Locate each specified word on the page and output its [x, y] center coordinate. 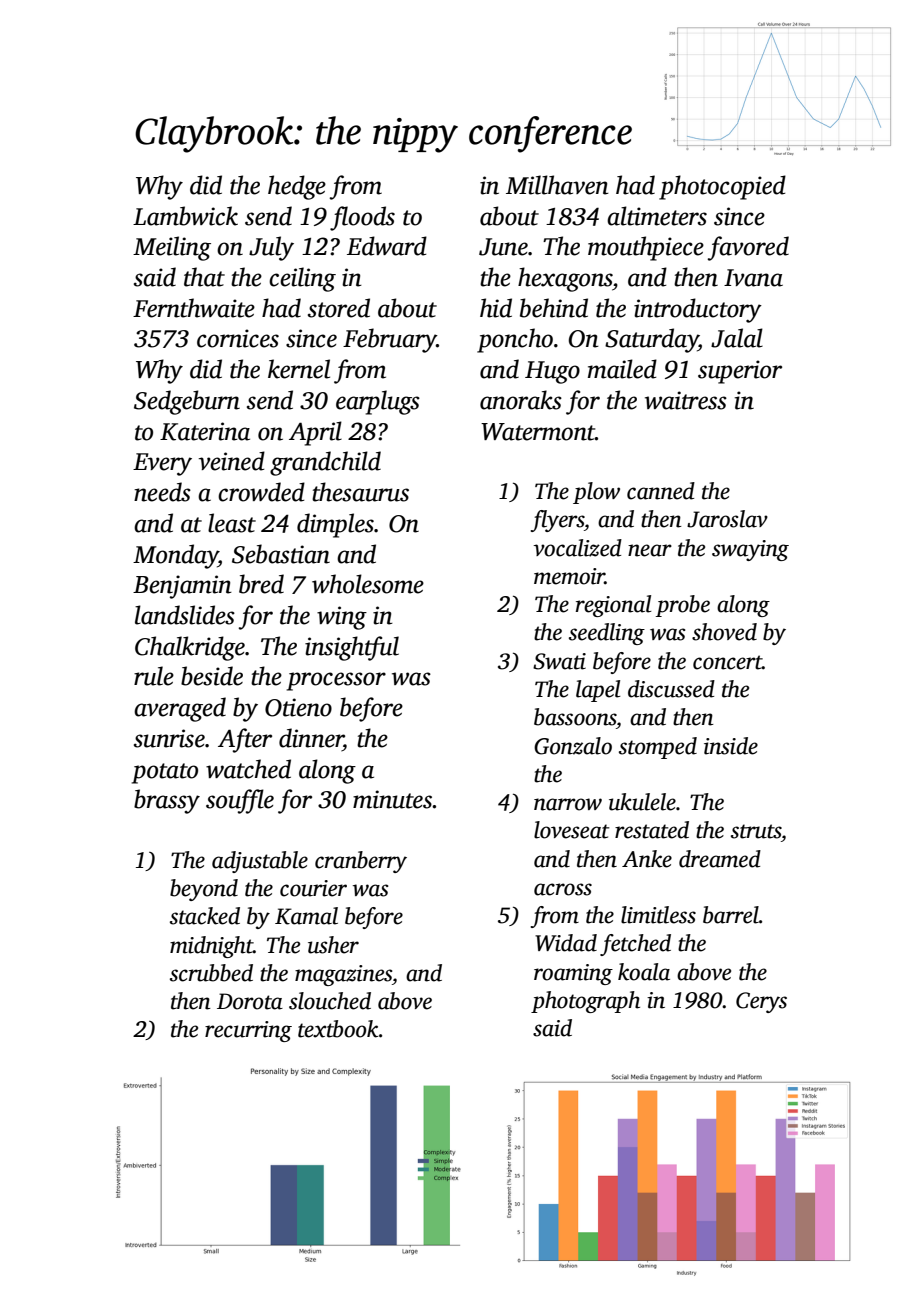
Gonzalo [573, 746]
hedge [297, 187]
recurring [248, 1031]
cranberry [361, 862]
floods [362, 218]
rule [154, 676]
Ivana [753, 278]
